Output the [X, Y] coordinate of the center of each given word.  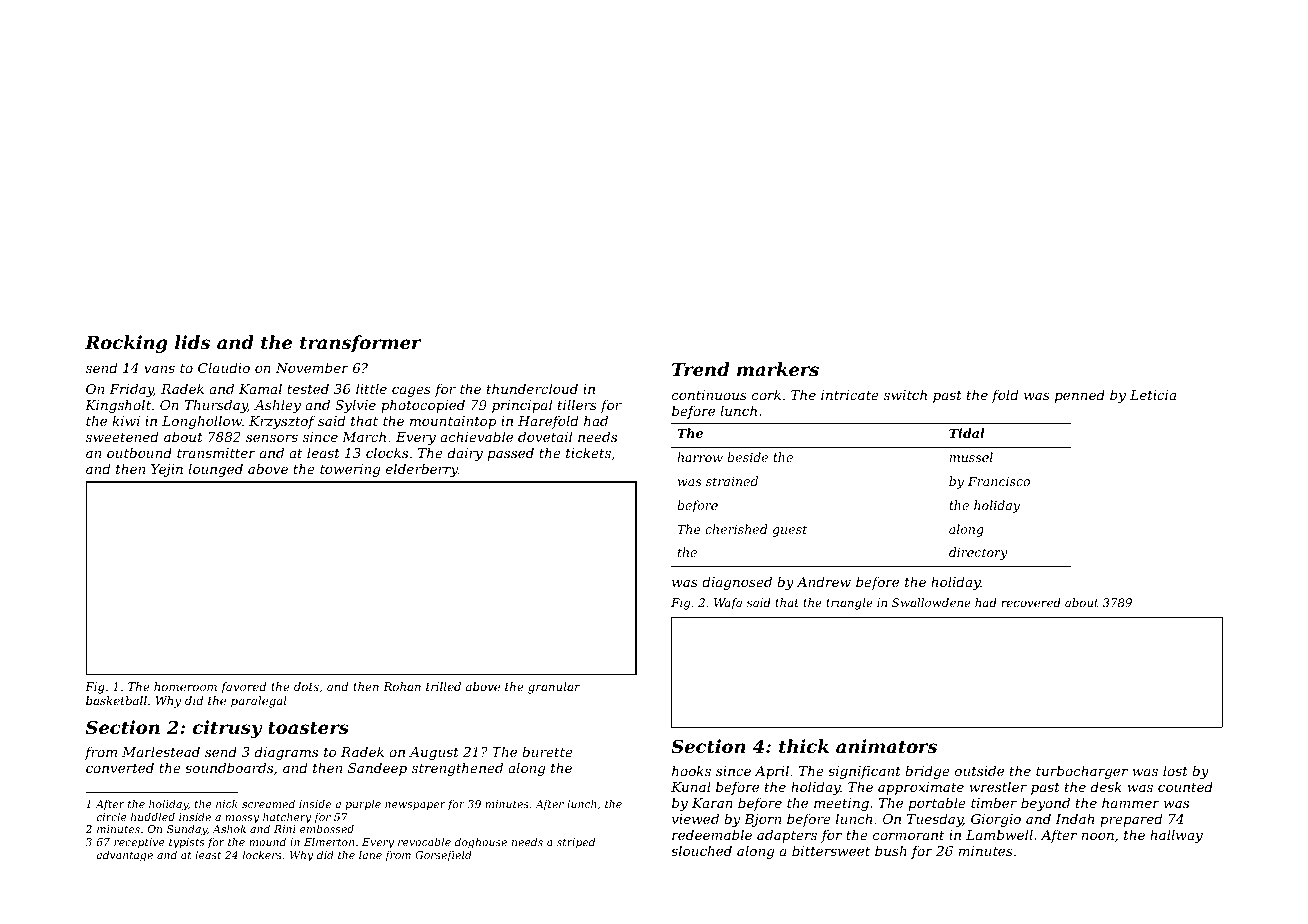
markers [778, 369]
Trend [700, 369]
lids [192, 342]
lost [1175, 770]
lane [370, 854]
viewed [695, 818]
